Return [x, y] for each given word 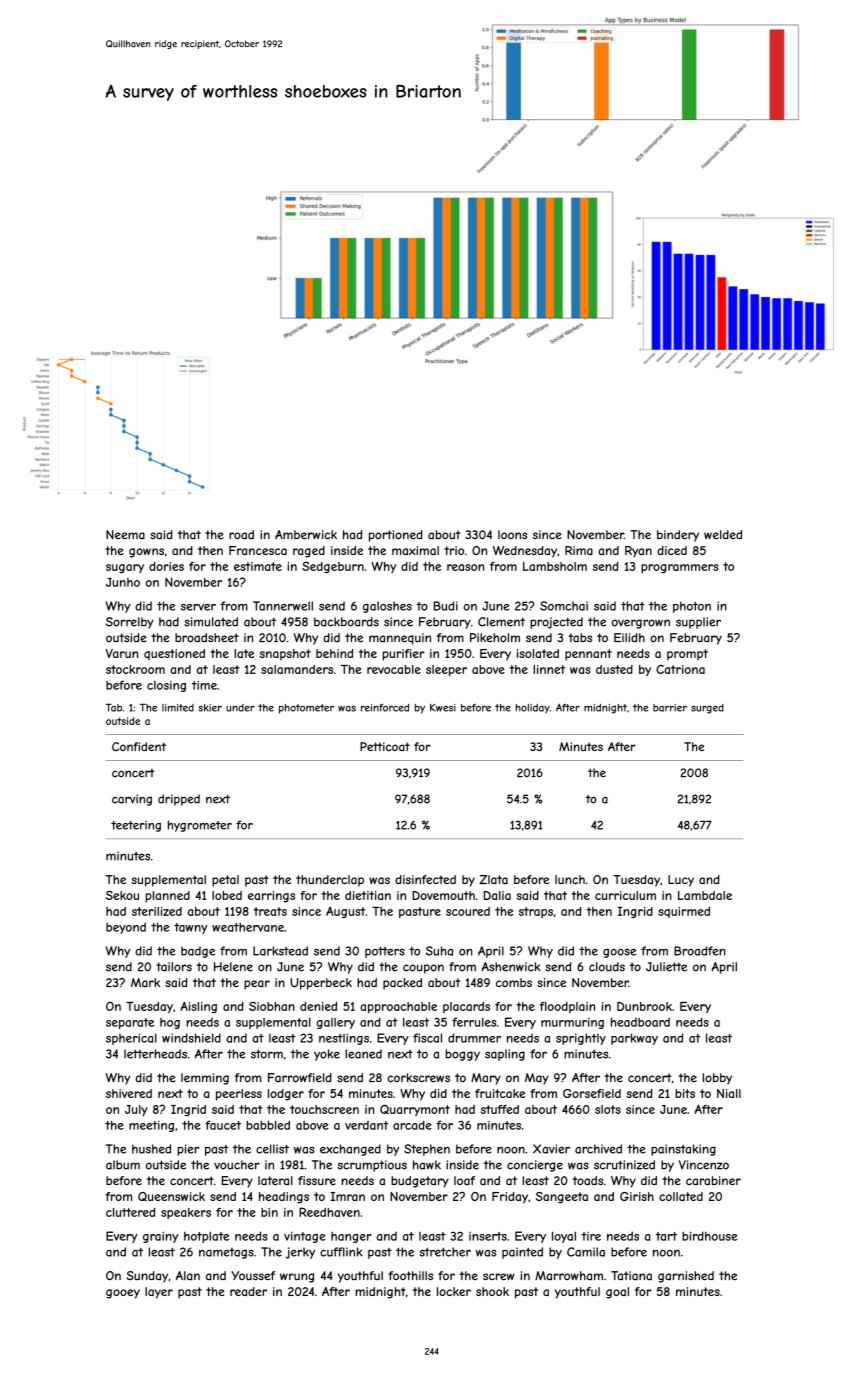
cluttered [130, 1212]
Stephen [427, 1150]
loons [512, 534]
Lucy [681, 881]
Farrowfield [300, 1077]
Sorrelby [130, 623]
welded [723, 534]
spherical [131, 1039]
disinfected [425, 879]
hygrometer [200, 826]
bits [685, 1093]
